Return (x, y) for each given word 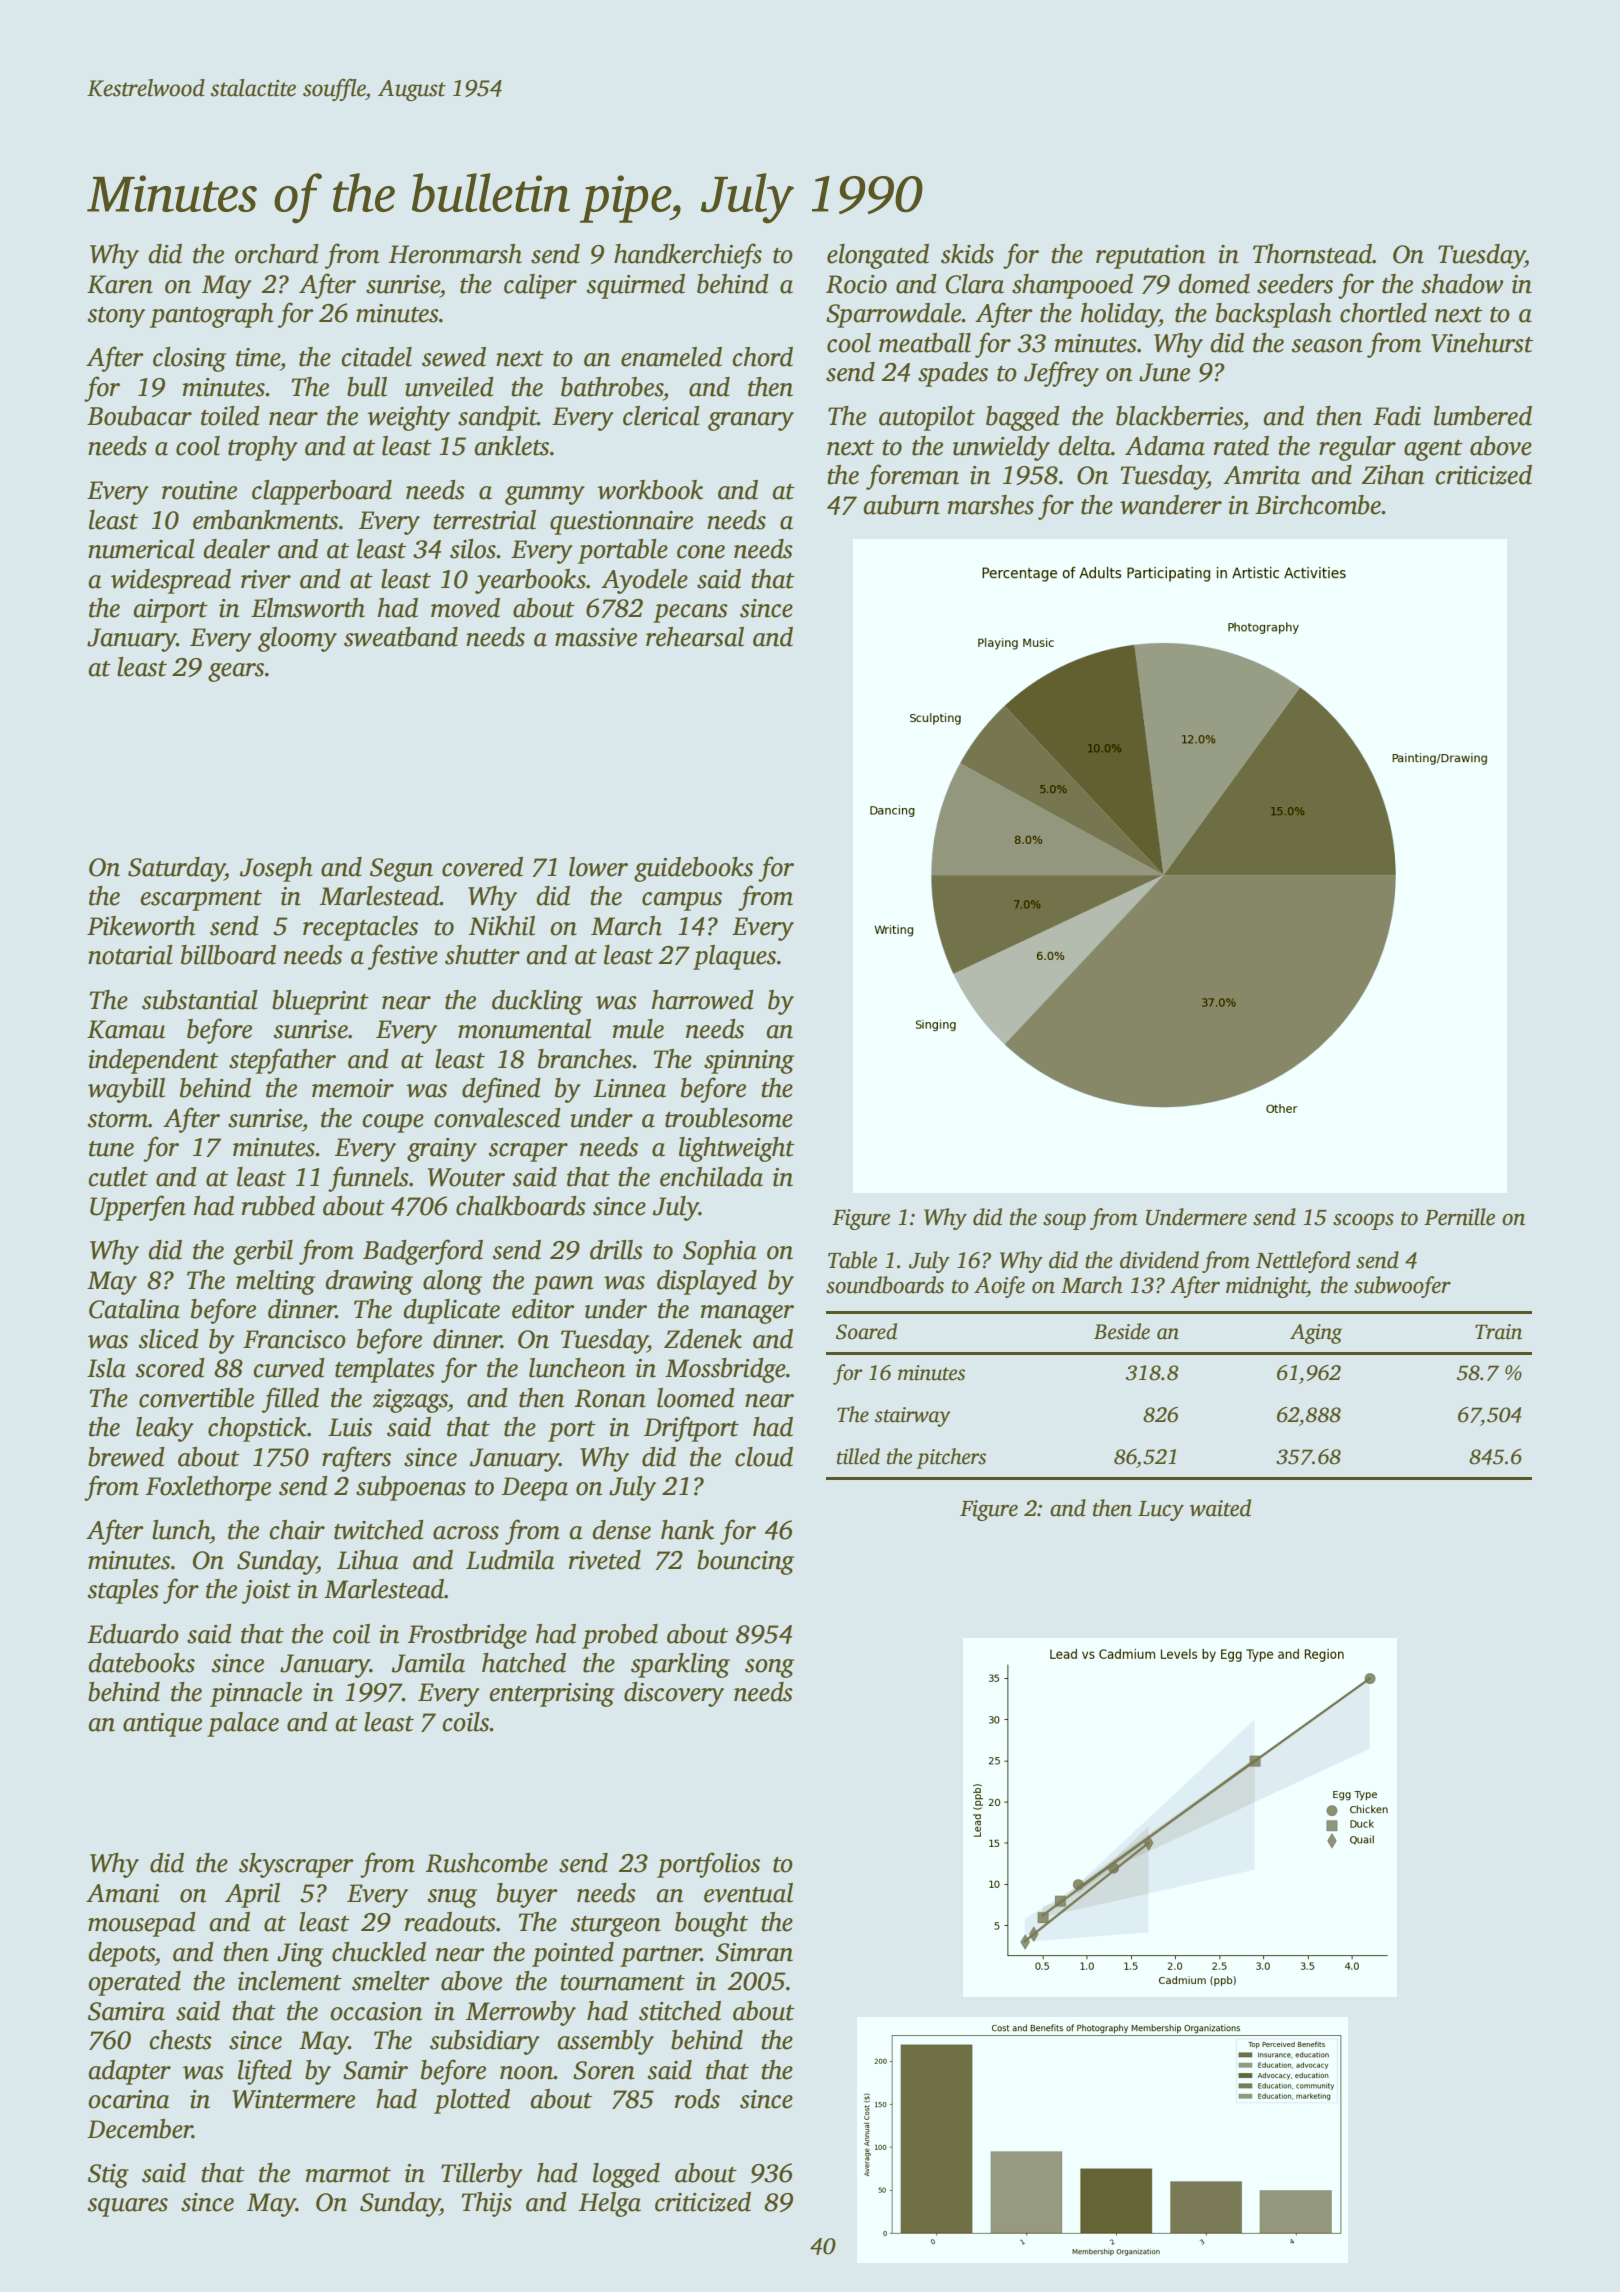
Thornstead (1312, 254)
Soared (866, 1331)
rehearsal (695, 637)
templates (385, 1370)
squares (128, 2207)
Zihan (1393, 475)
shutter (482, 955)
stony (116, 317)
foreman (912, 477)
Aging (1316, 1334)
